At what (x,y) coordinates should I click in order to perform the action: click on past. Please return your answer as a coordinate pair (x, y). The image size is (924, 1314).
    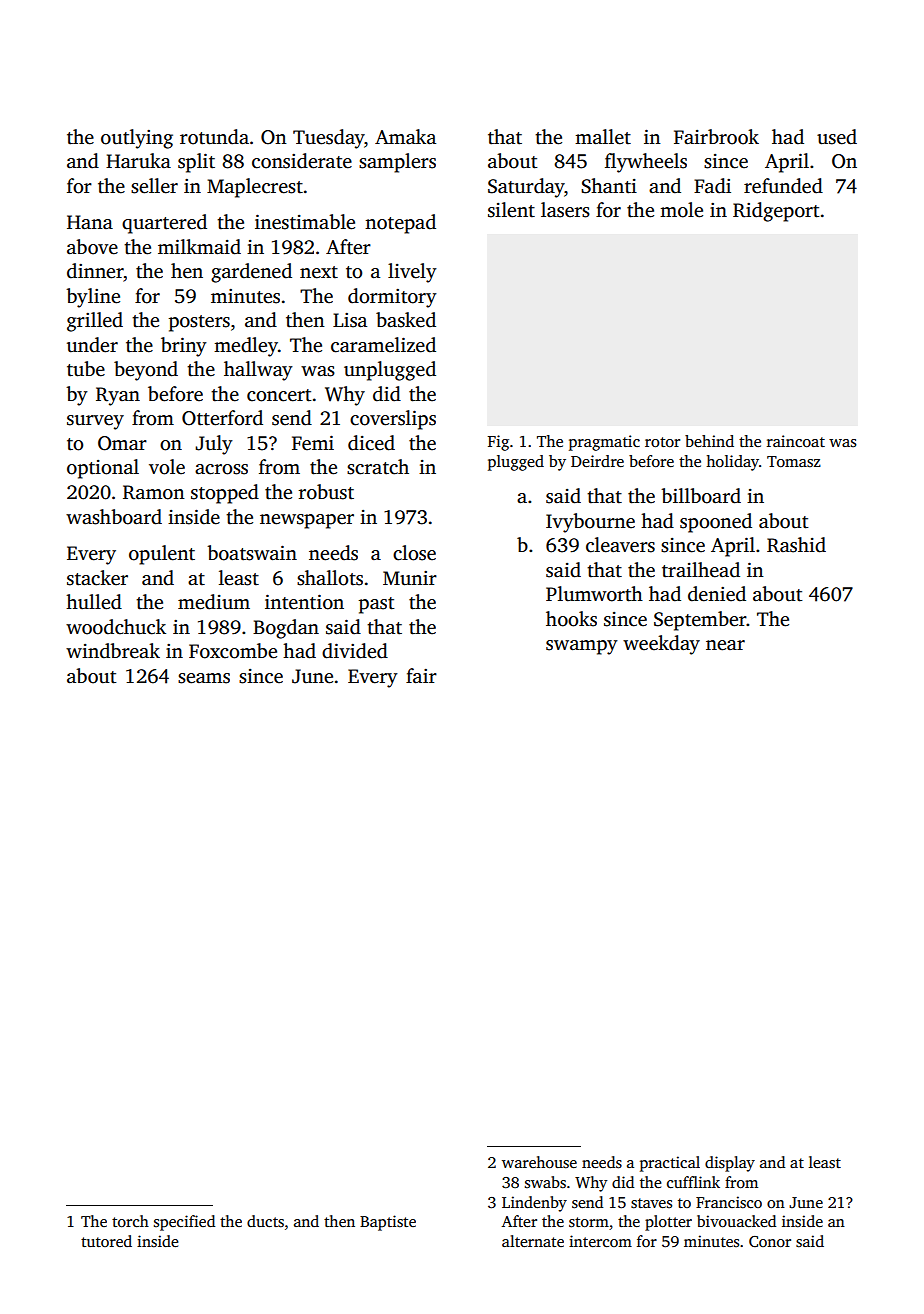
    Looking at the image, I should click on (377, 605).
